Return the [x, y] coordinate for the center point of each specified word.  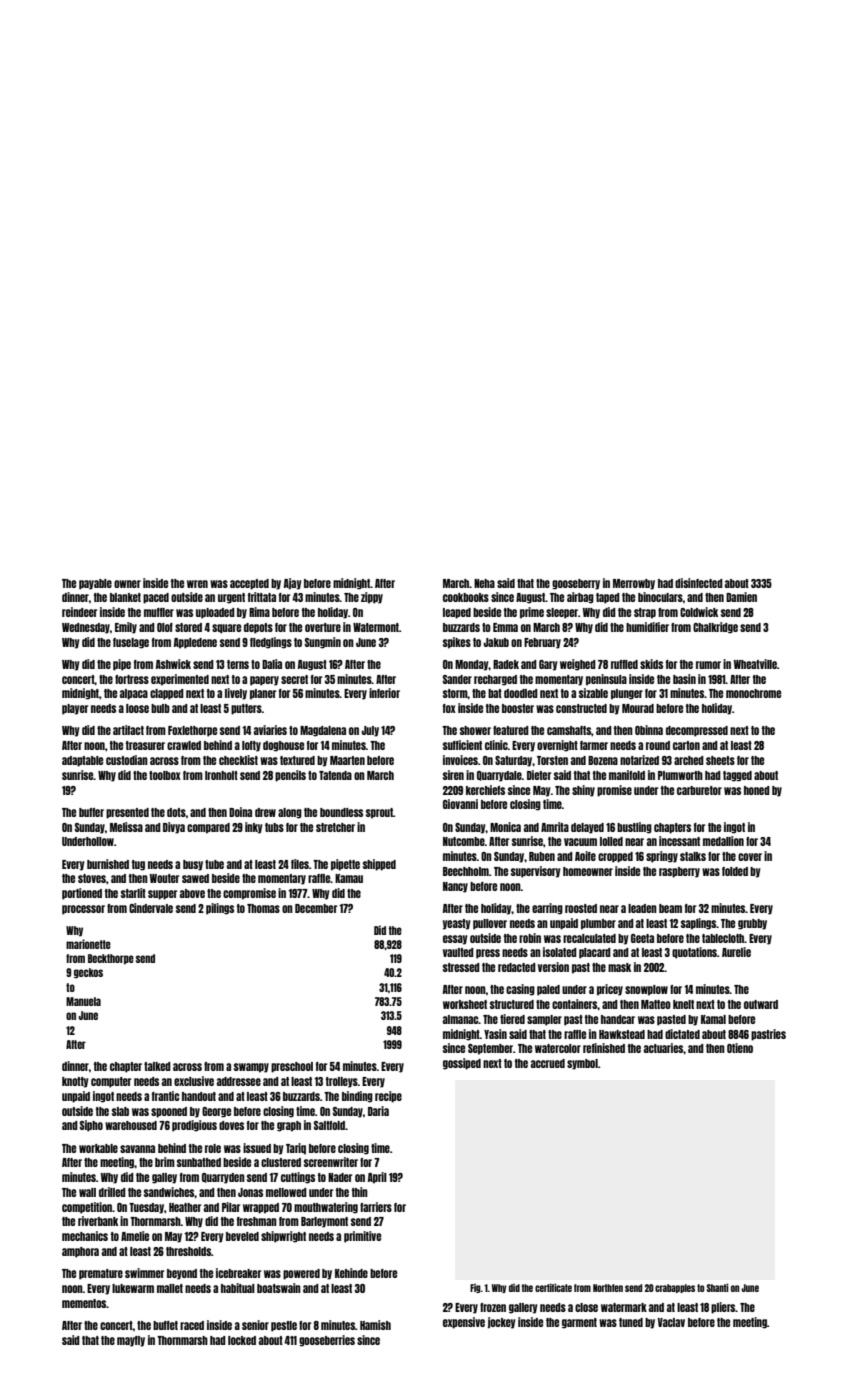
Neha [484, 583]
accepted [249, 584]
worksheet [465, 1004]
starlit [133, 893]
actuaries [663, 1048]
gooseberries [327, 1341]
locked [242, 1340]
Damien [741, 597]
